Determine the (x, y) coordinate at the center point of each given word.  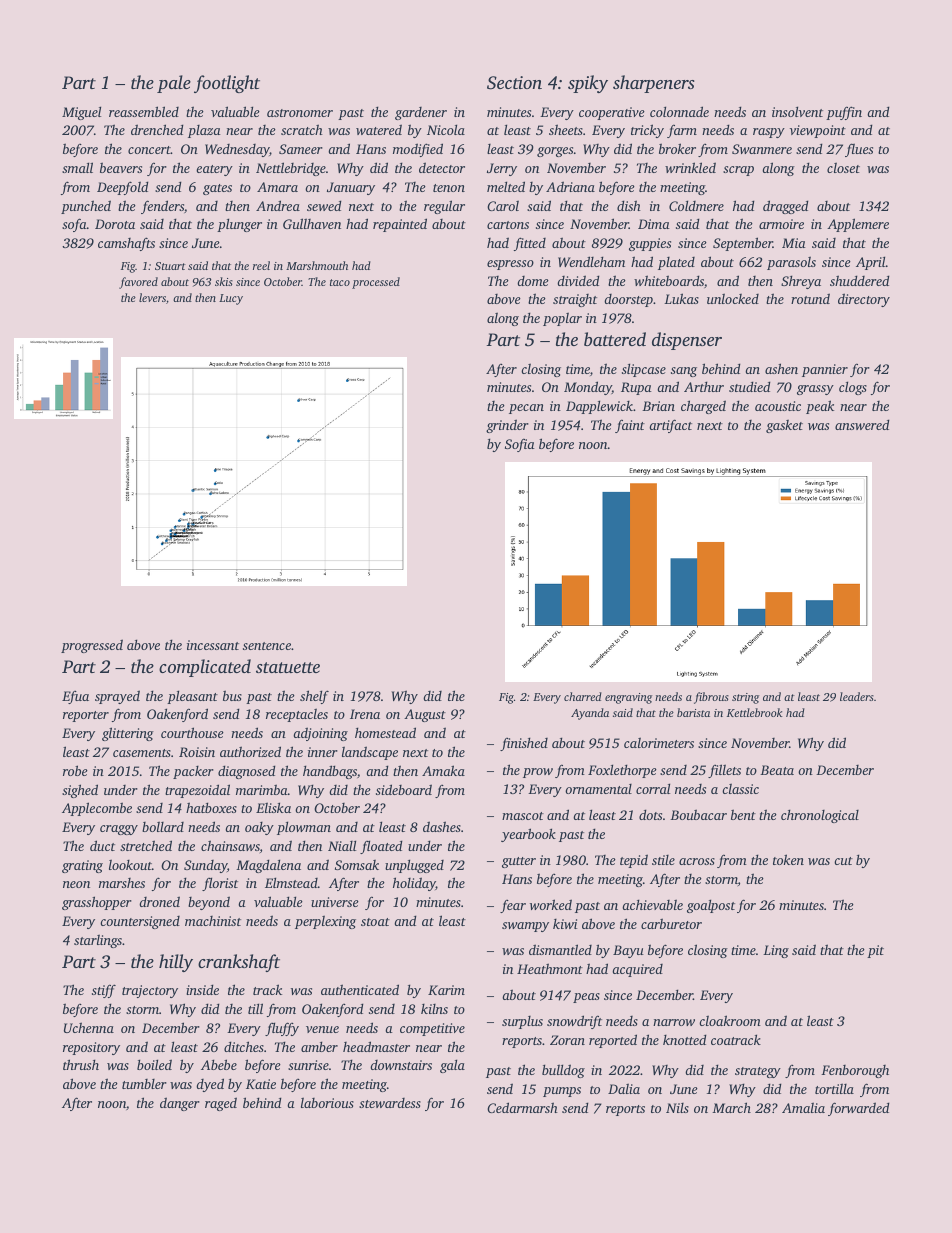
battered (615, 339)
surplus (522, 1022)
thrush (81, 1064)
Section (514, 83)
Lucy (231, 299)
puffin (844, 113)
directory (864, 300)
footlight (227, 84)
